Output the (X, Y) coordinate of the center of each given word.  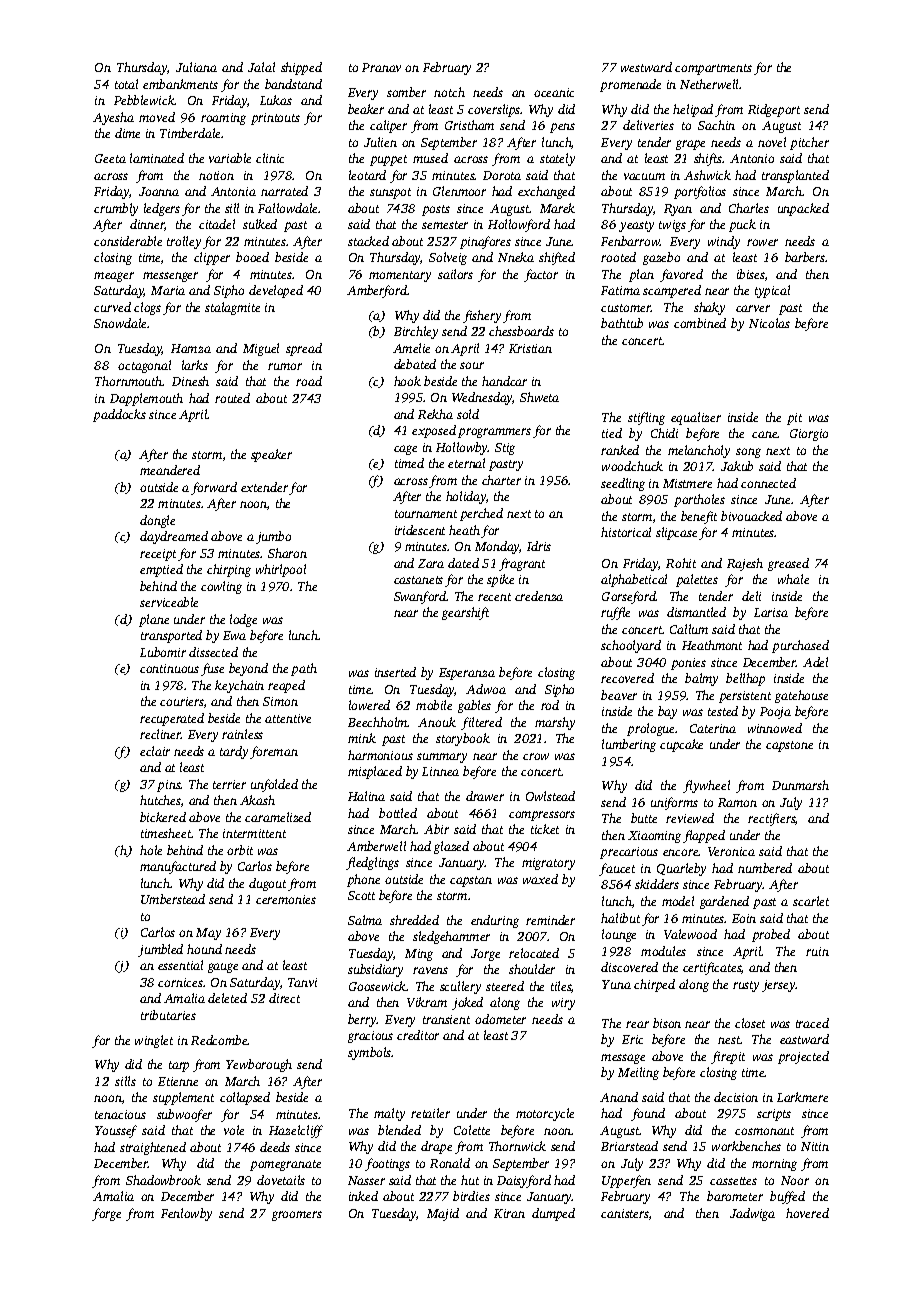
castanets (418, 580)
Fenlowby (186, 1214)
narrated (284, 191)
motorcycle (545, 1114)
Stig (505, 449)
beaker (366, 109)
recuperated (172, 719)
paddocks (119, 415)
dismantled (696, 612)
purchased (800, 646)
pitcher (809, 143)
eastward (804, 1039)
